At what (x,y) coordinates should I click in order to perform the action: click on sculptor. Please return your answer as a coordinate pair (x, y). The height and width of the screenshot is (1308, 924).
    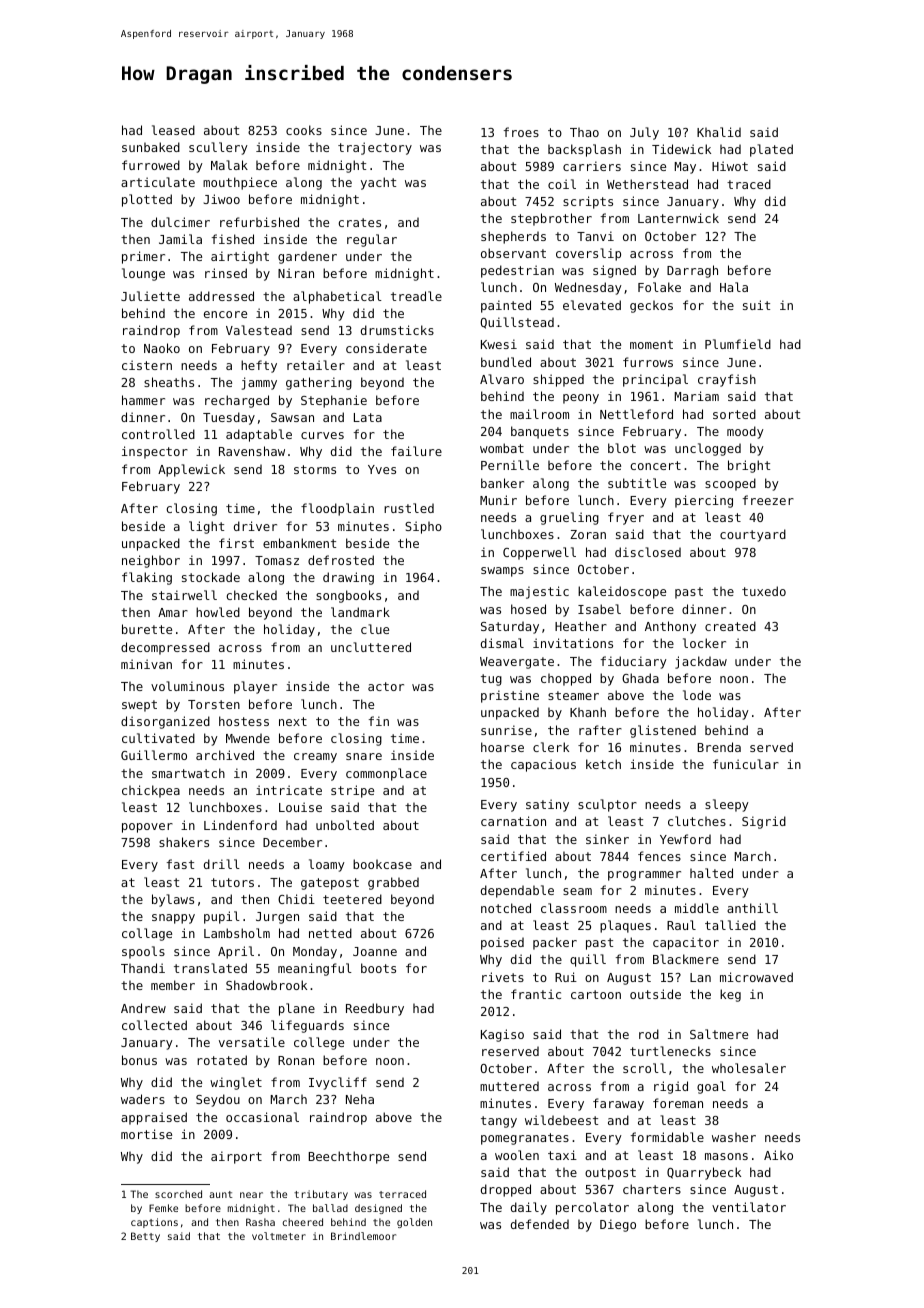
    Looking at the image, I should click on (607, 805).
